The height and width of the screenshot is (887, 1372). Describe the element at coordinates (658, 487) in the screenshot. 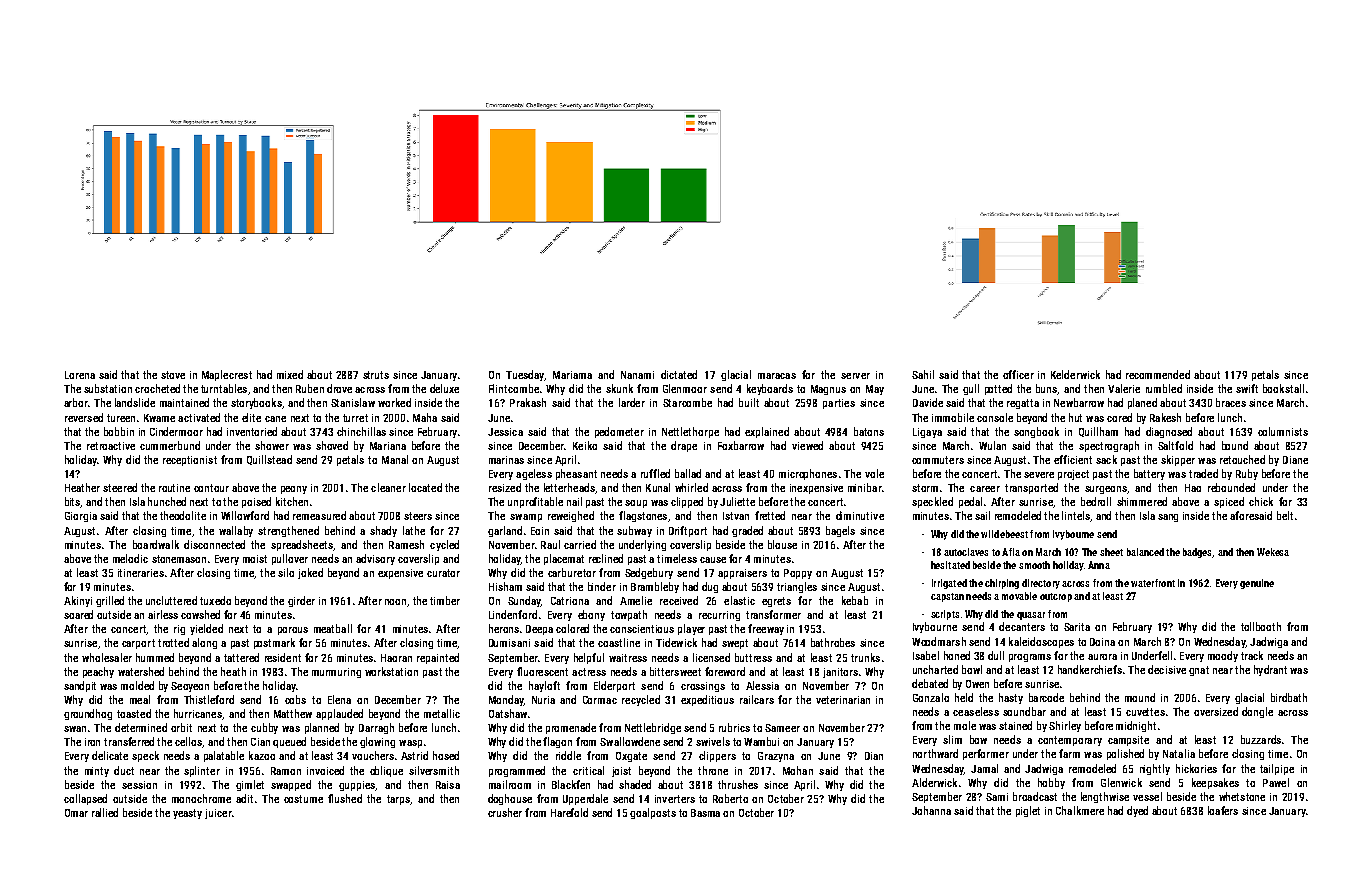

I see `Kunal` at that location.
